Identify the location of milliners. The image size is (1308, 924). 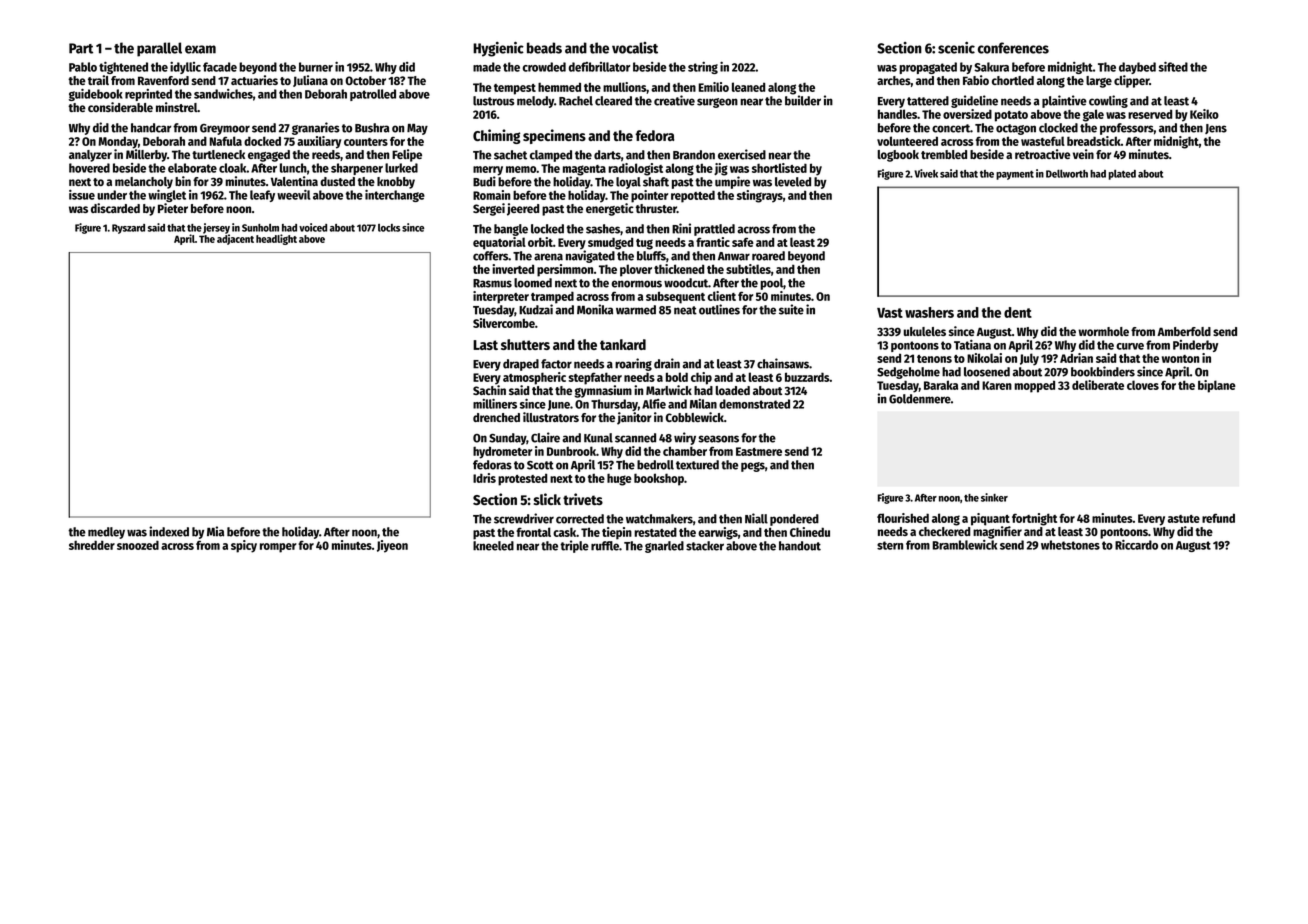
(495, 404).
